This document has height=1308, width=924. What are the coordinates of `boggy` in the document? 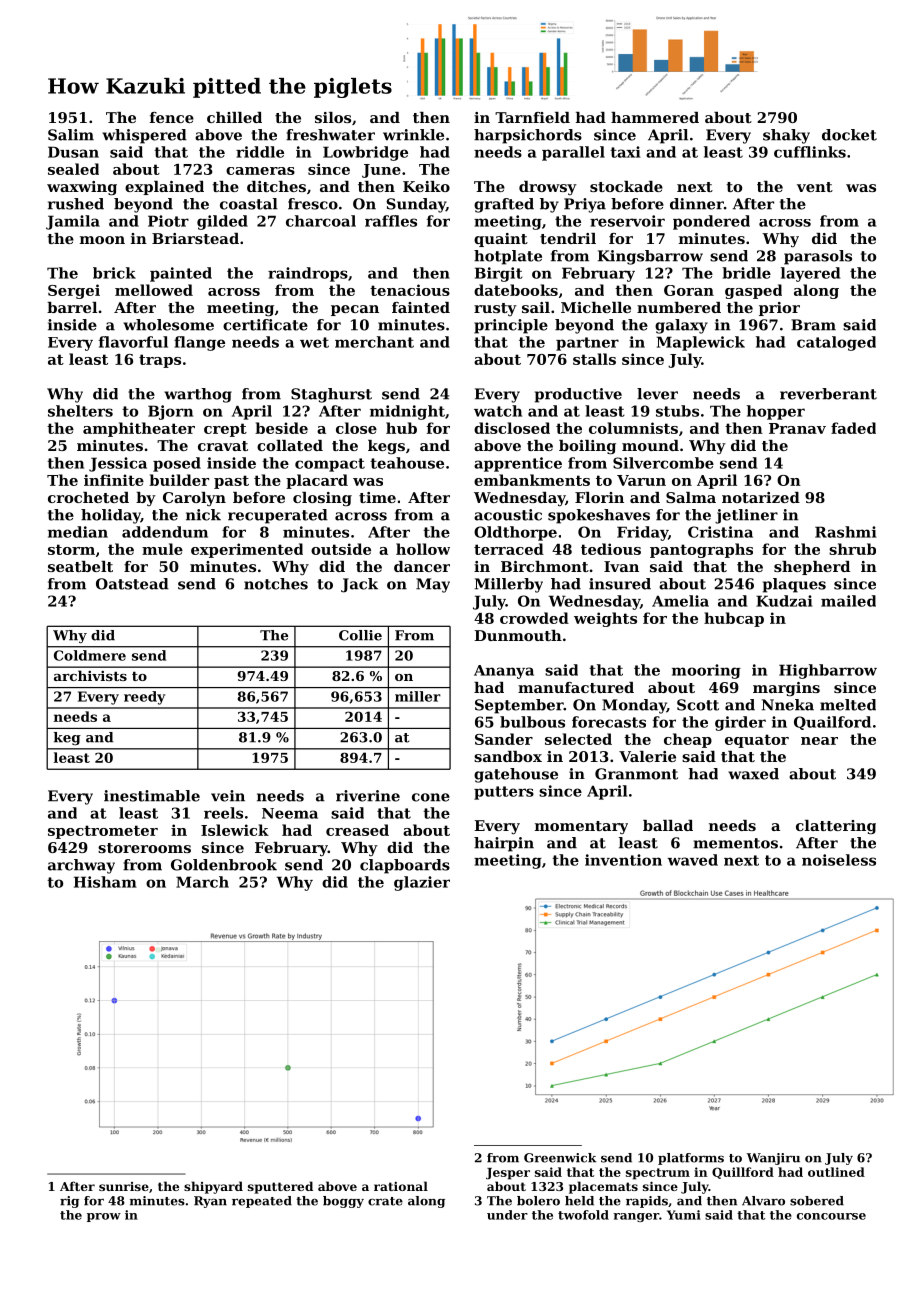 It's located at (343, 1202).
